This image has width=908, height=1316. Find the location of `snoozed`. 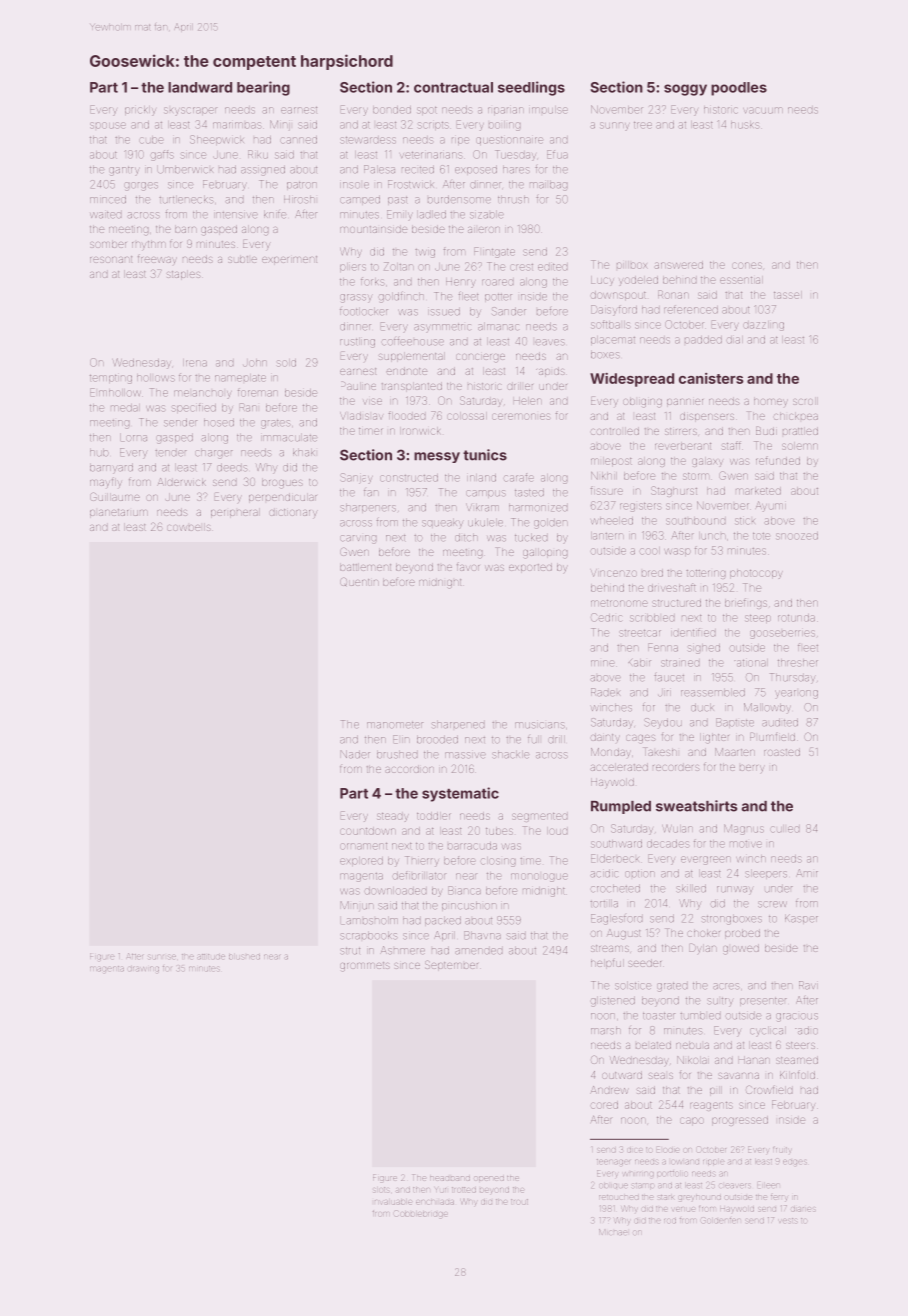

snoozed is located at coordinates (797, 536).
